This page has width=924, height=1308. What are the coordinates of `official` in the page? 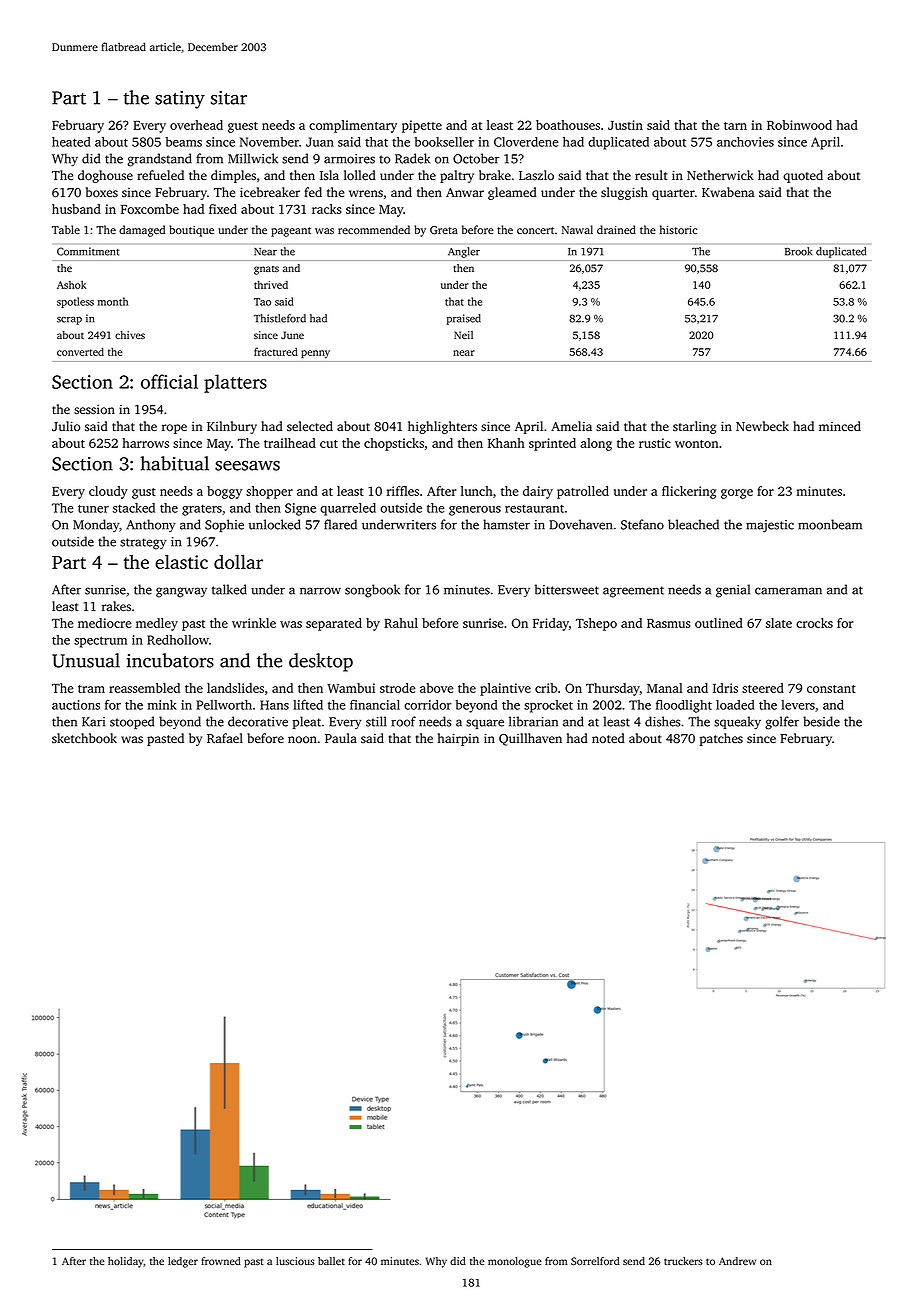 It's located at (169, 381).
